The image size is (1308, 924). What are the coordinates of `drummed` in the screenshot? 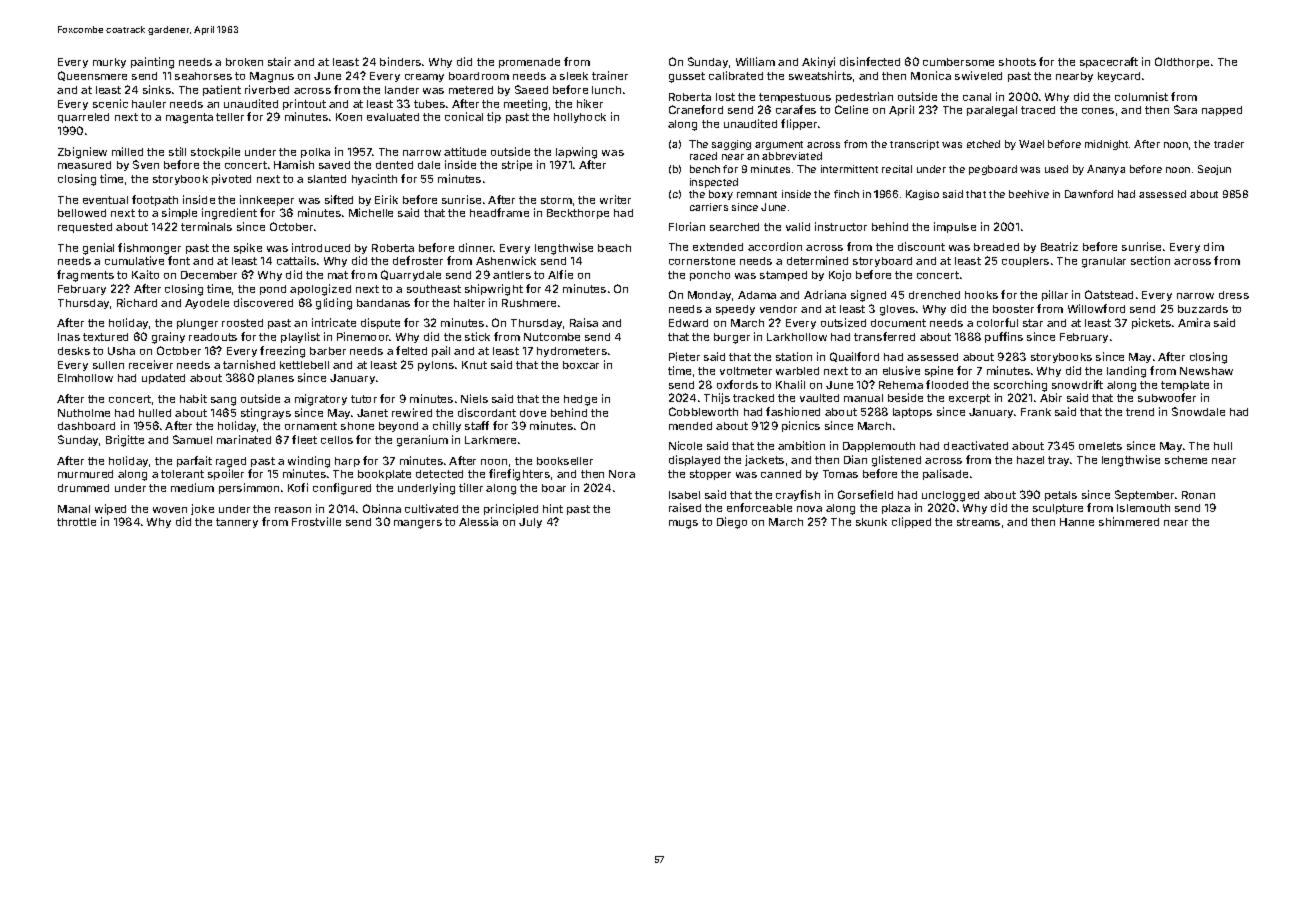 It's located at (83, 488).
